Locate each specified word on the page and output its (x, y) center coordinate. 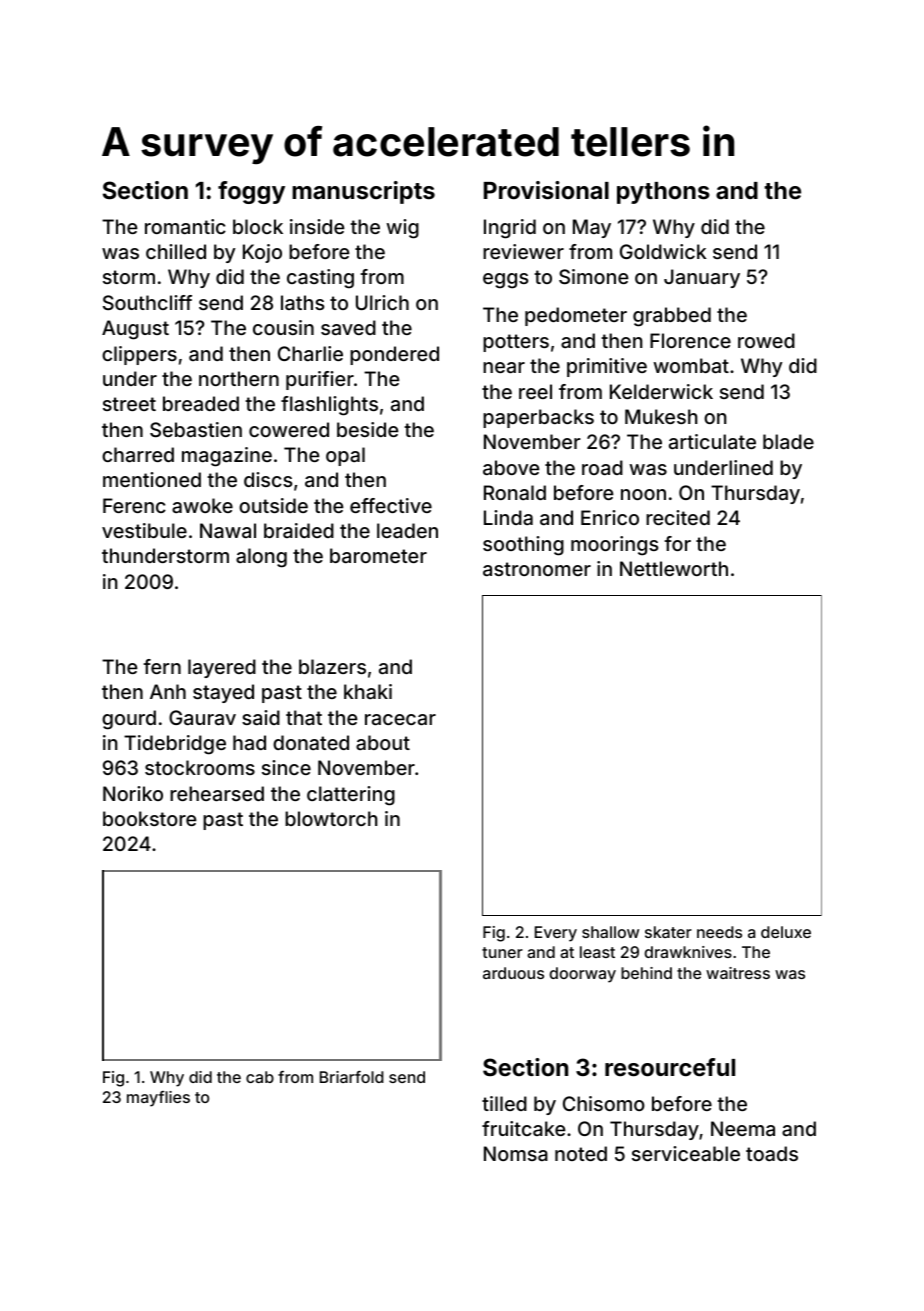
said (261, 717)
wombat (691, 365)
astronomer (537, 569)
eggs (505, 281)
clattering (351, 796)
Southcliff (147, 302)
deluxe (786, 932)
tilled (504, 1103)
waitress (738, 973)
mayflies (158, 1099)
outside (273, 505)
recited (678, 517)
